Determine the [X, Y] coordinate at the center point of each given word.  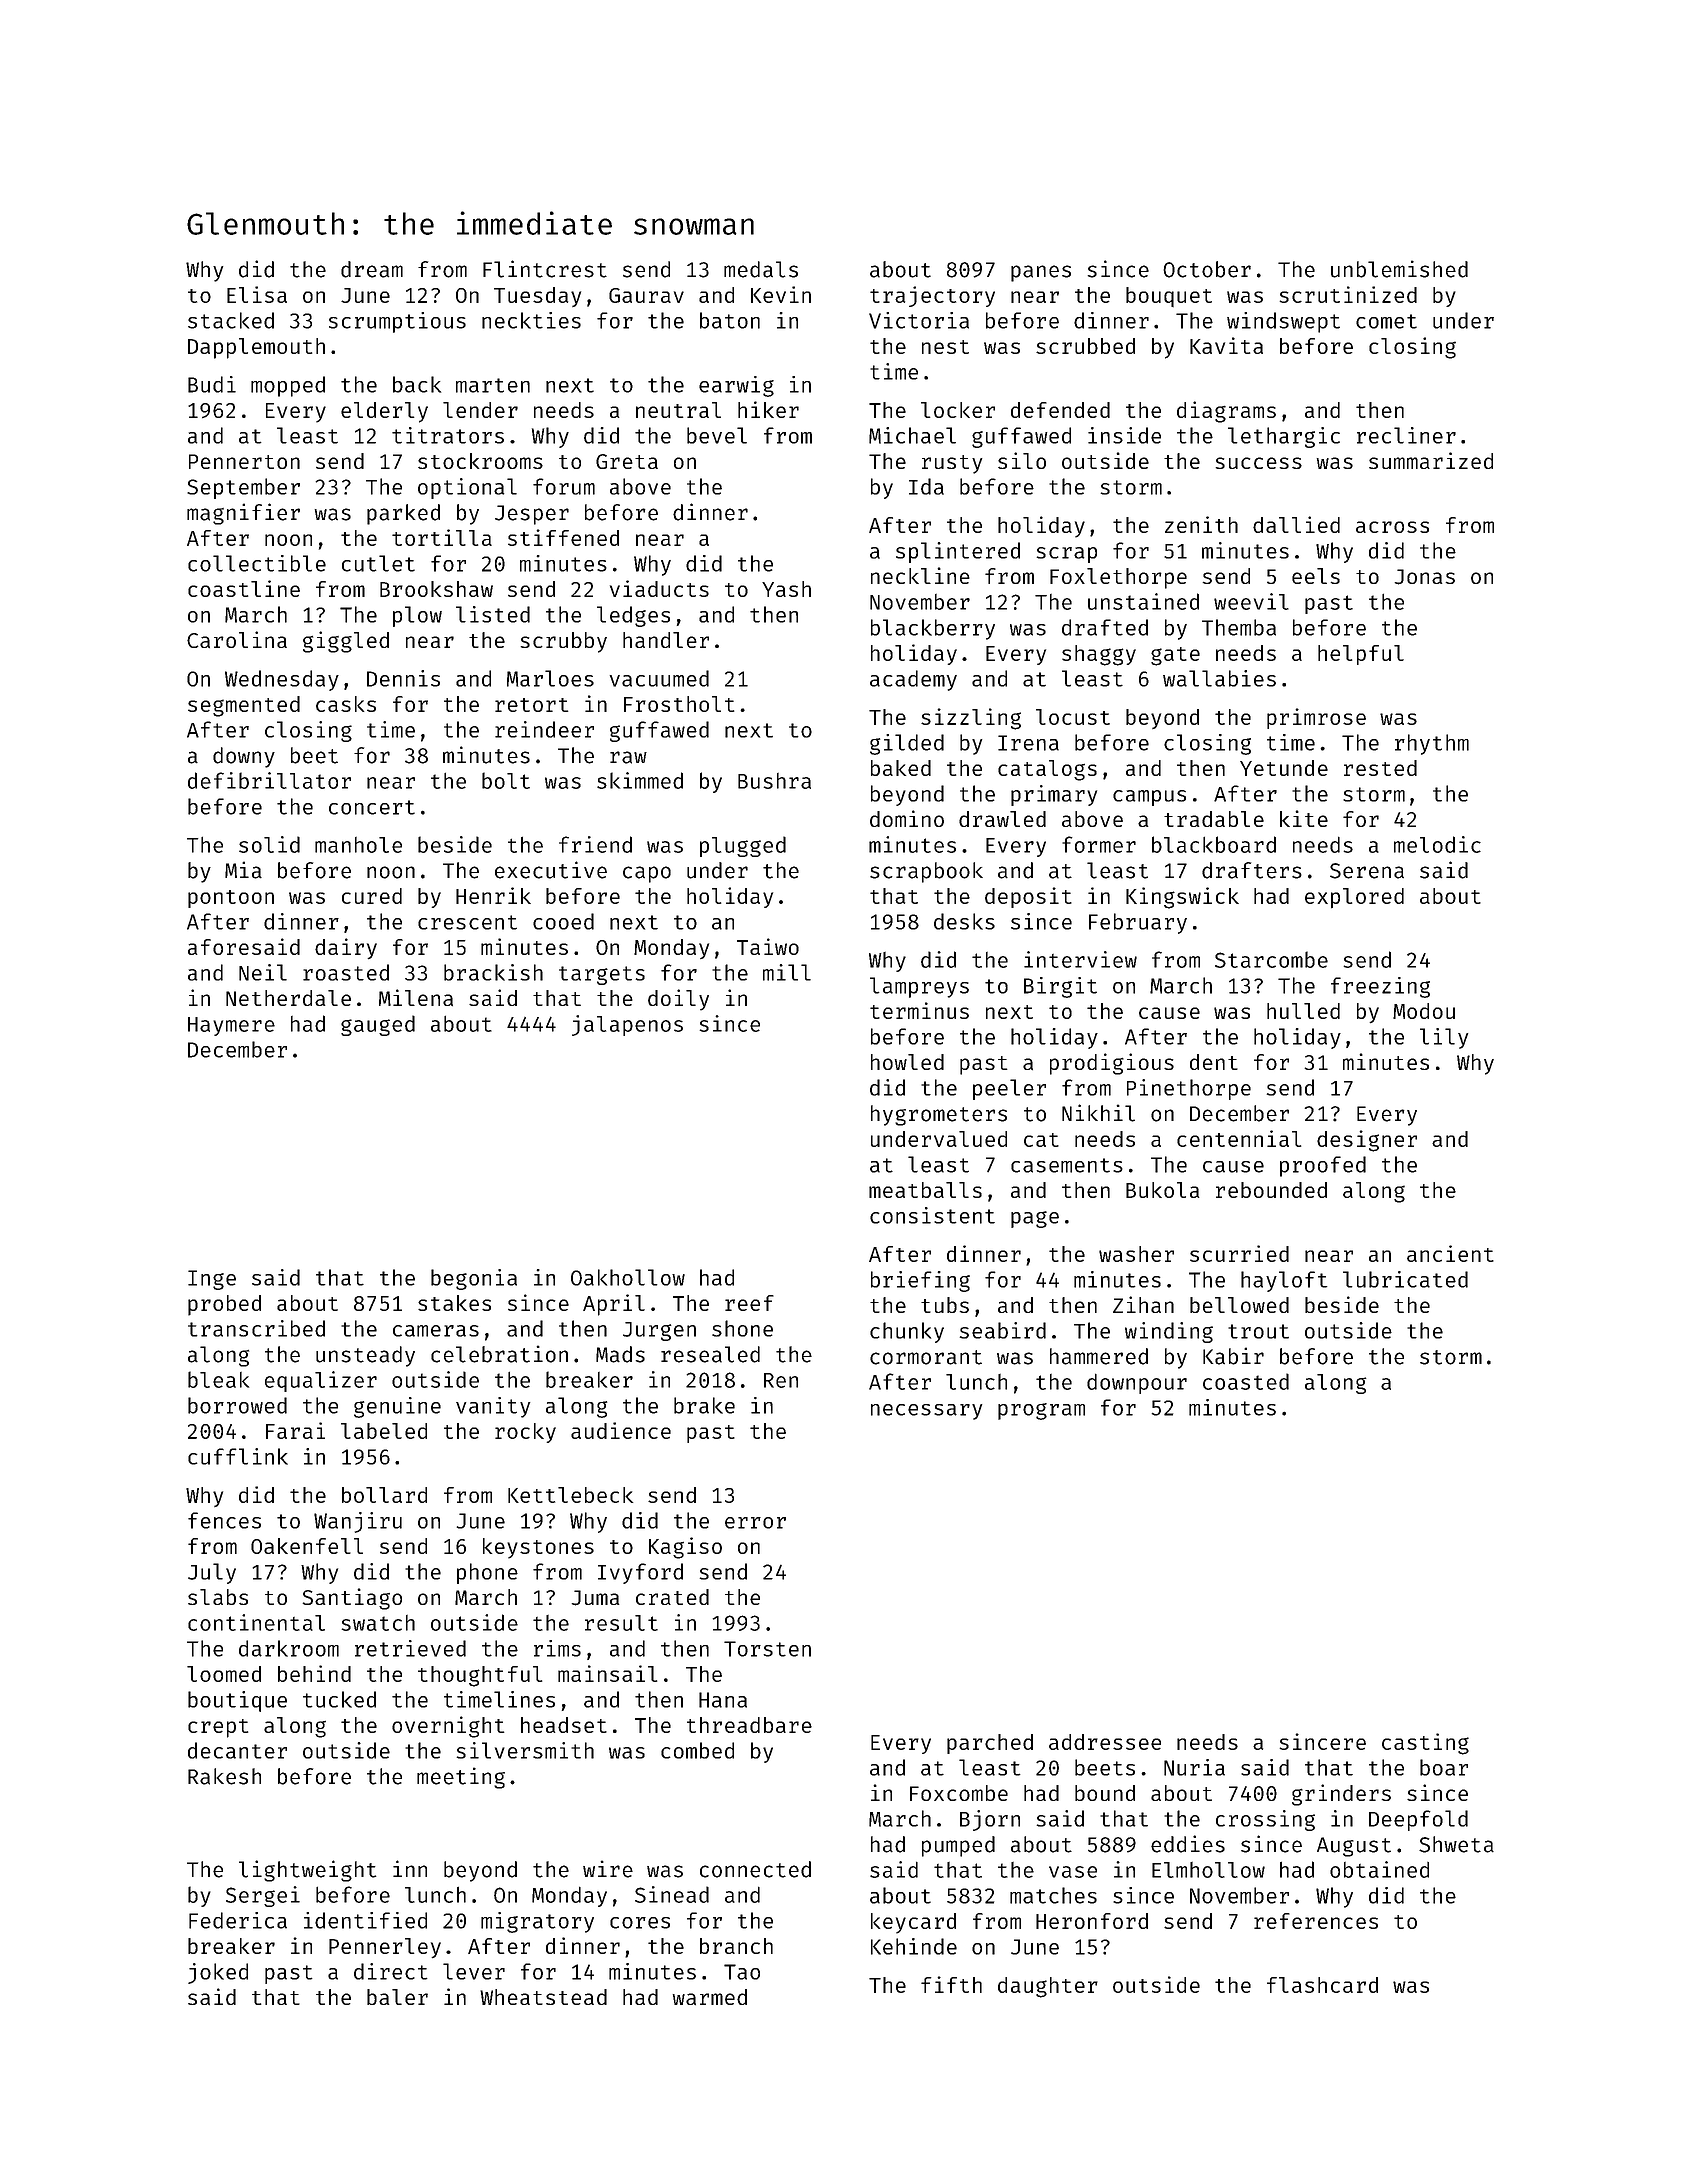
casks [346, 704]
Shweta [1456, 1844]
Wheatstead [543, 1997]
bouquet [1169, 297]
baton [730, 320]
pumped [958, 1846]
